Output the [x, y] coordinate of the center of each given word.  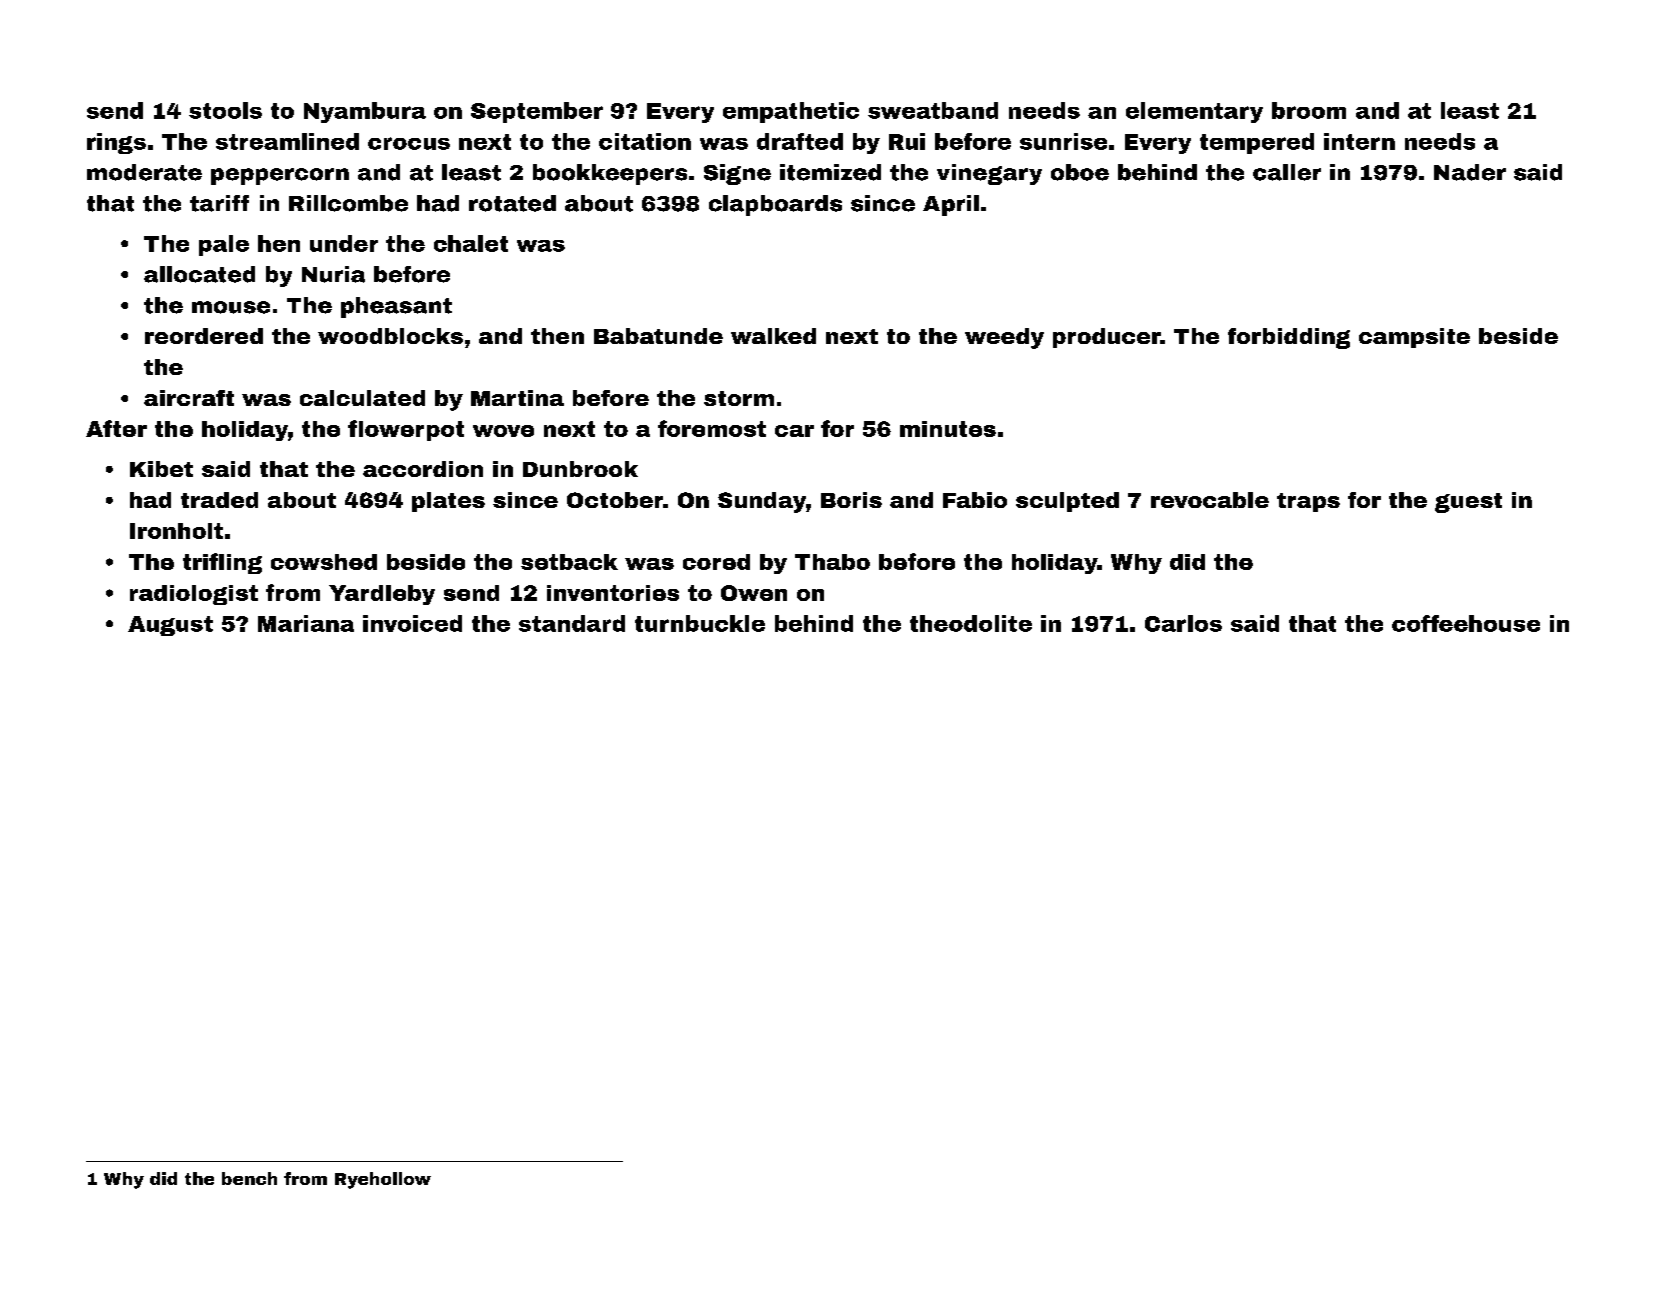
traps [1308, 502]
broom [1309, 110]
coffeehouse [1466, 623]
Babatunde [658, 336]
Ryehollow [383, 1180]
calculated [362, 398]
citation [645, 141]
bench [249, 1178]
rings [116, 143]
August [170, 626]
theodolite [971, 623]
